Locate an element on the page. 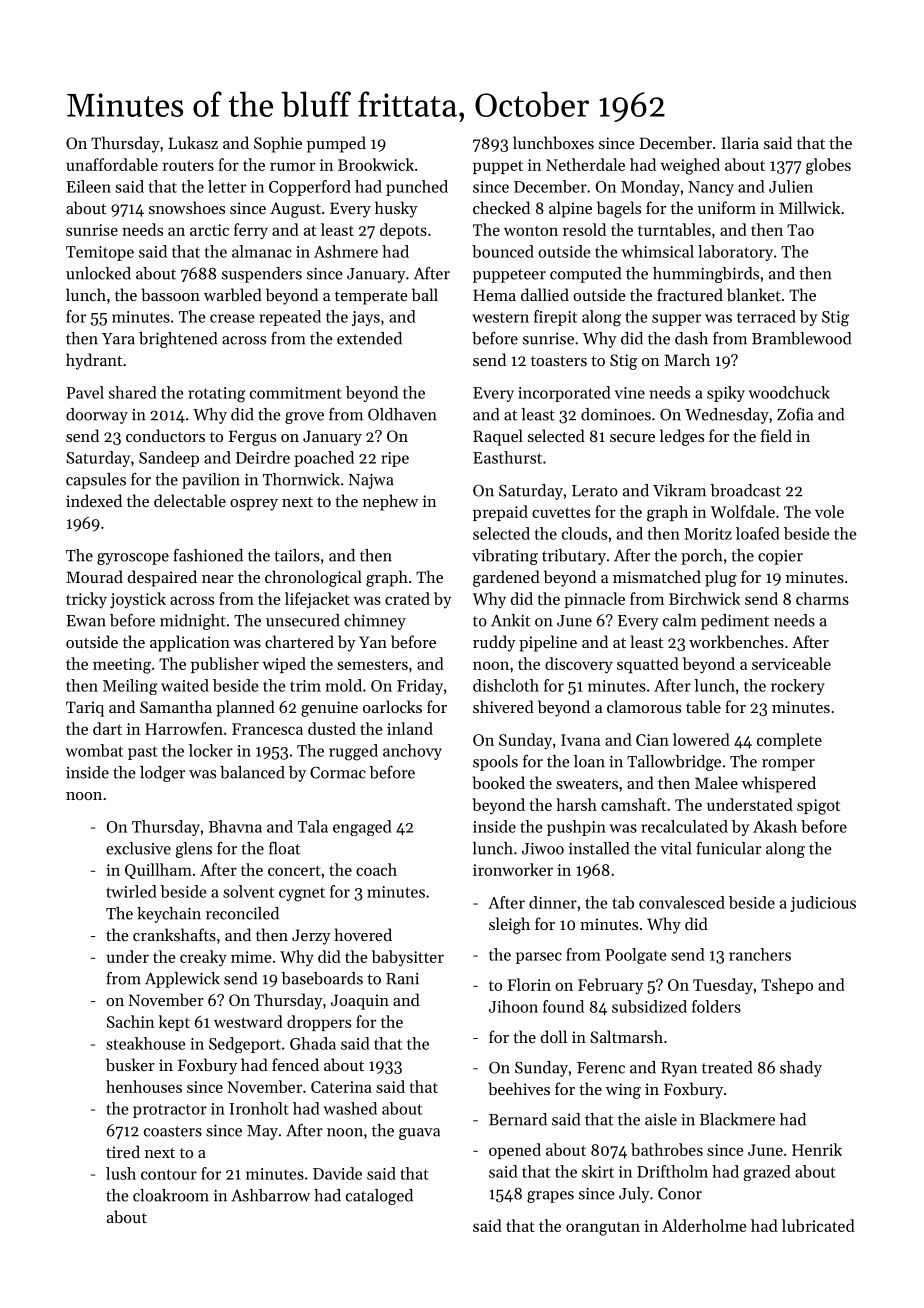 The height and width of the page is (1308, 924). doorway is located at coordinates (97, 416).
